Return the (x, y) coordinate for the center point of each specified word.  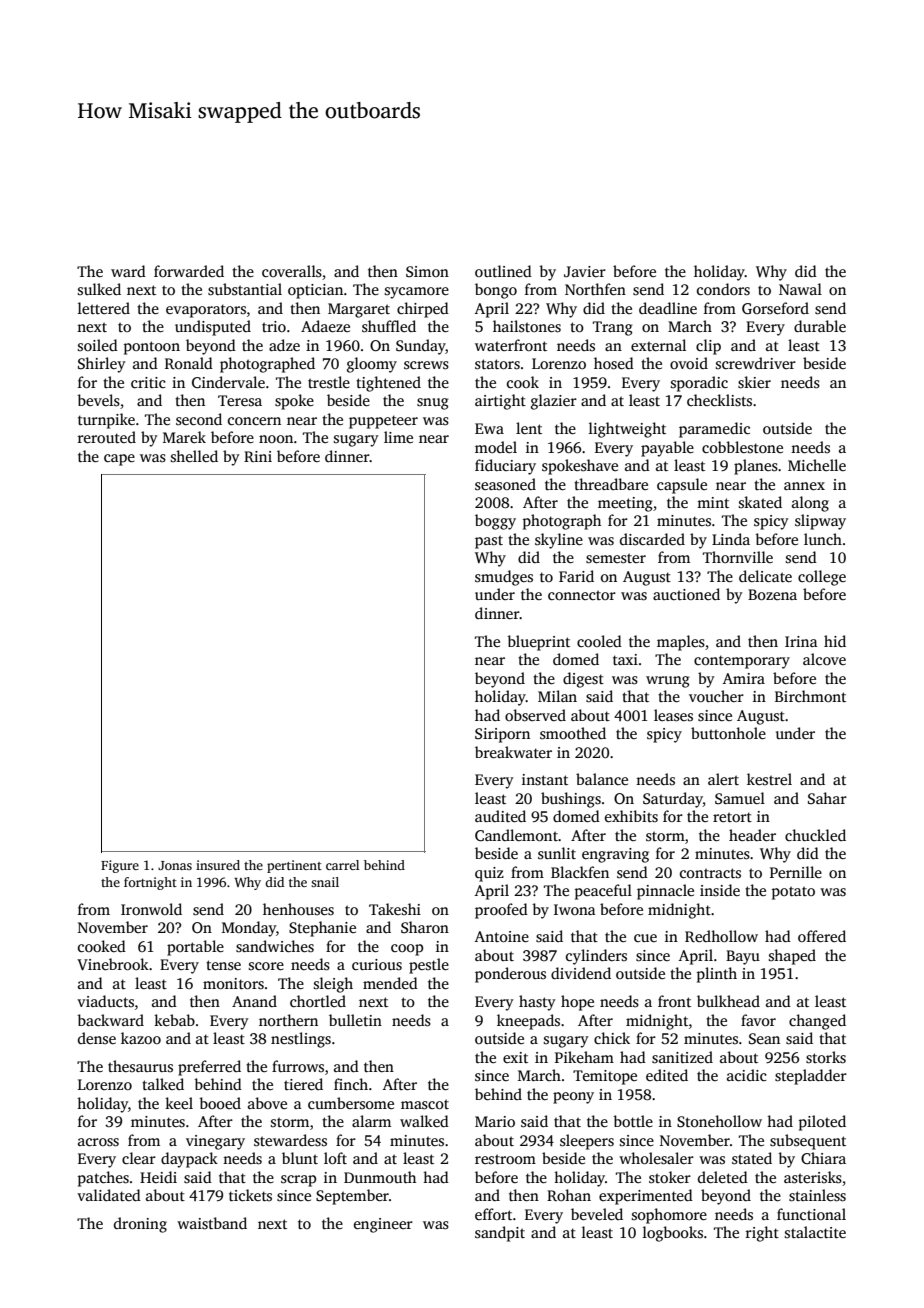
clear (139, 1158)
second (199, 419)
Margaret (359, 310)
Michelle (817, 465)
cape (119, 460)
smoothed (573, 733)
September (352, 1197)
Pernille (796, 872)
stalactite (815, 1232)
